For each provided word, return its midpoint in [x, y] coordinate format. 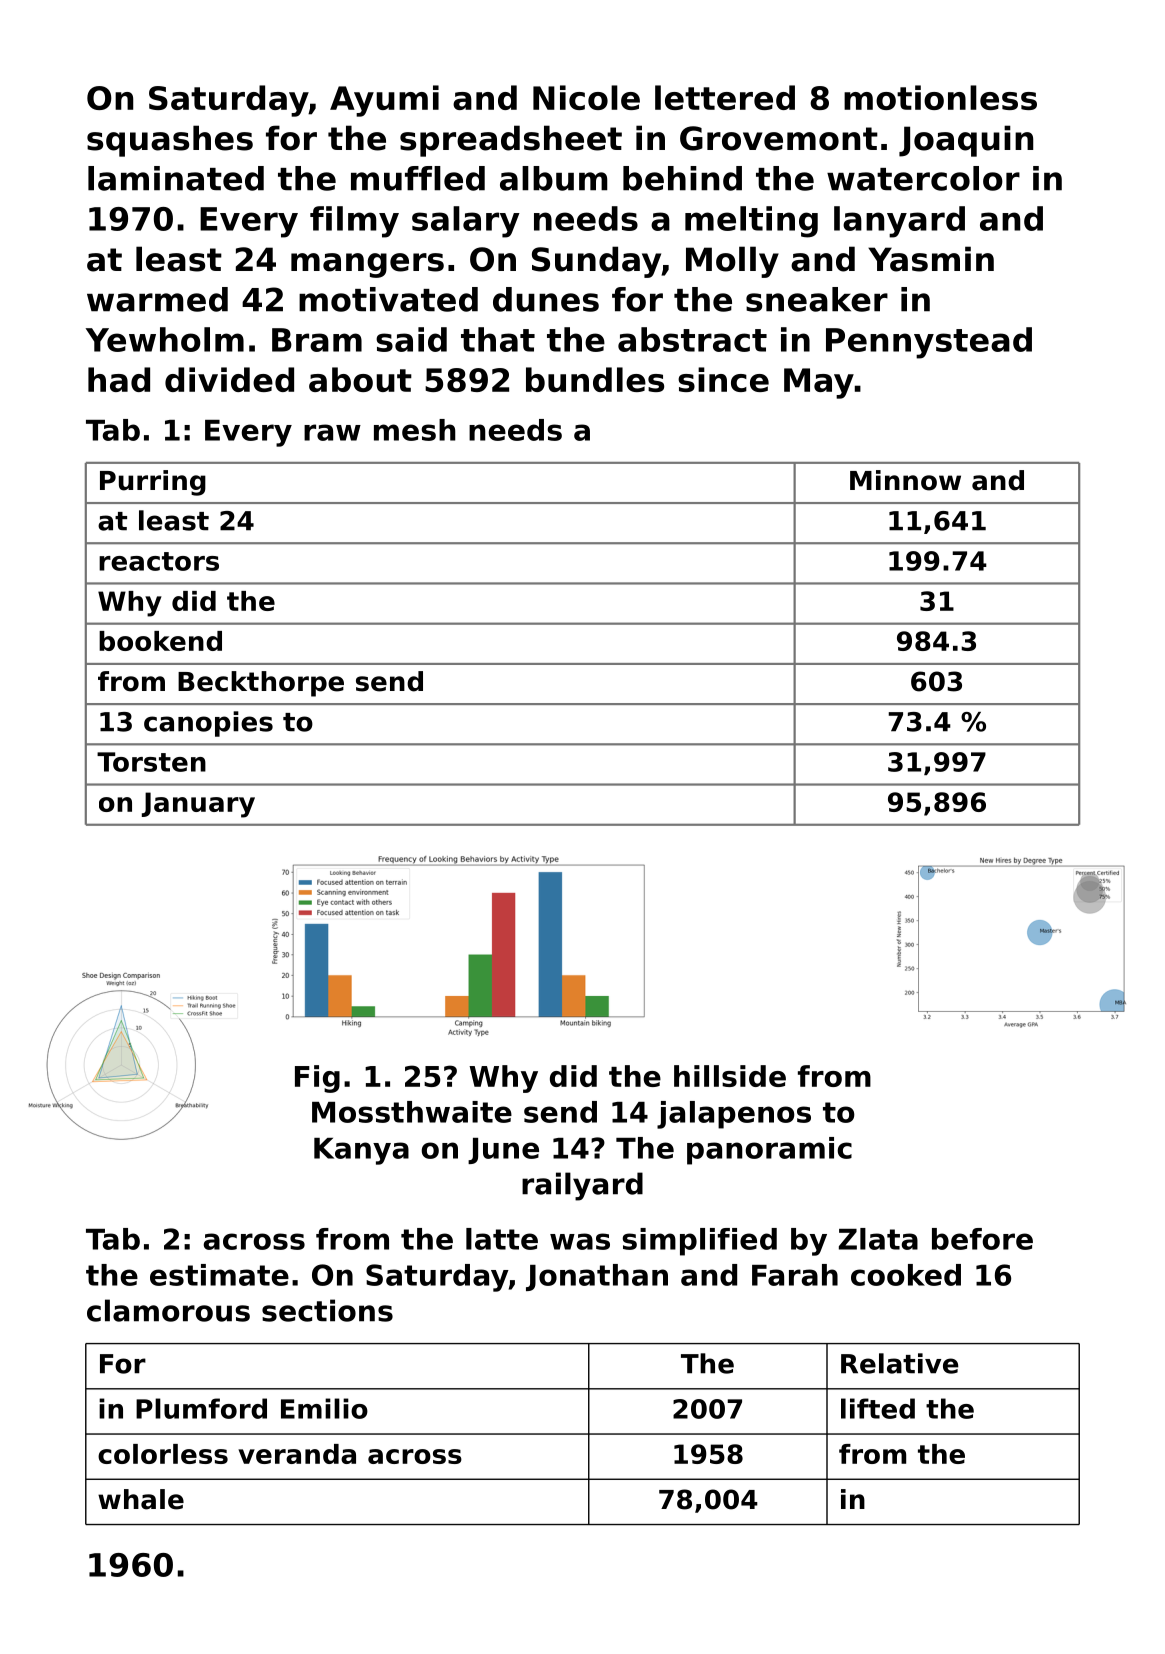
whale [141, 1499]
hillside [730, 1076]
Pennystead [929, 343]
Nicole [586, 97]
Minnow [905, 480]
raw [332, 432]
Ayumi [384, 101]
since [723, 379]
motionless [940, 97]
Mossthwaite [412, 1112]
